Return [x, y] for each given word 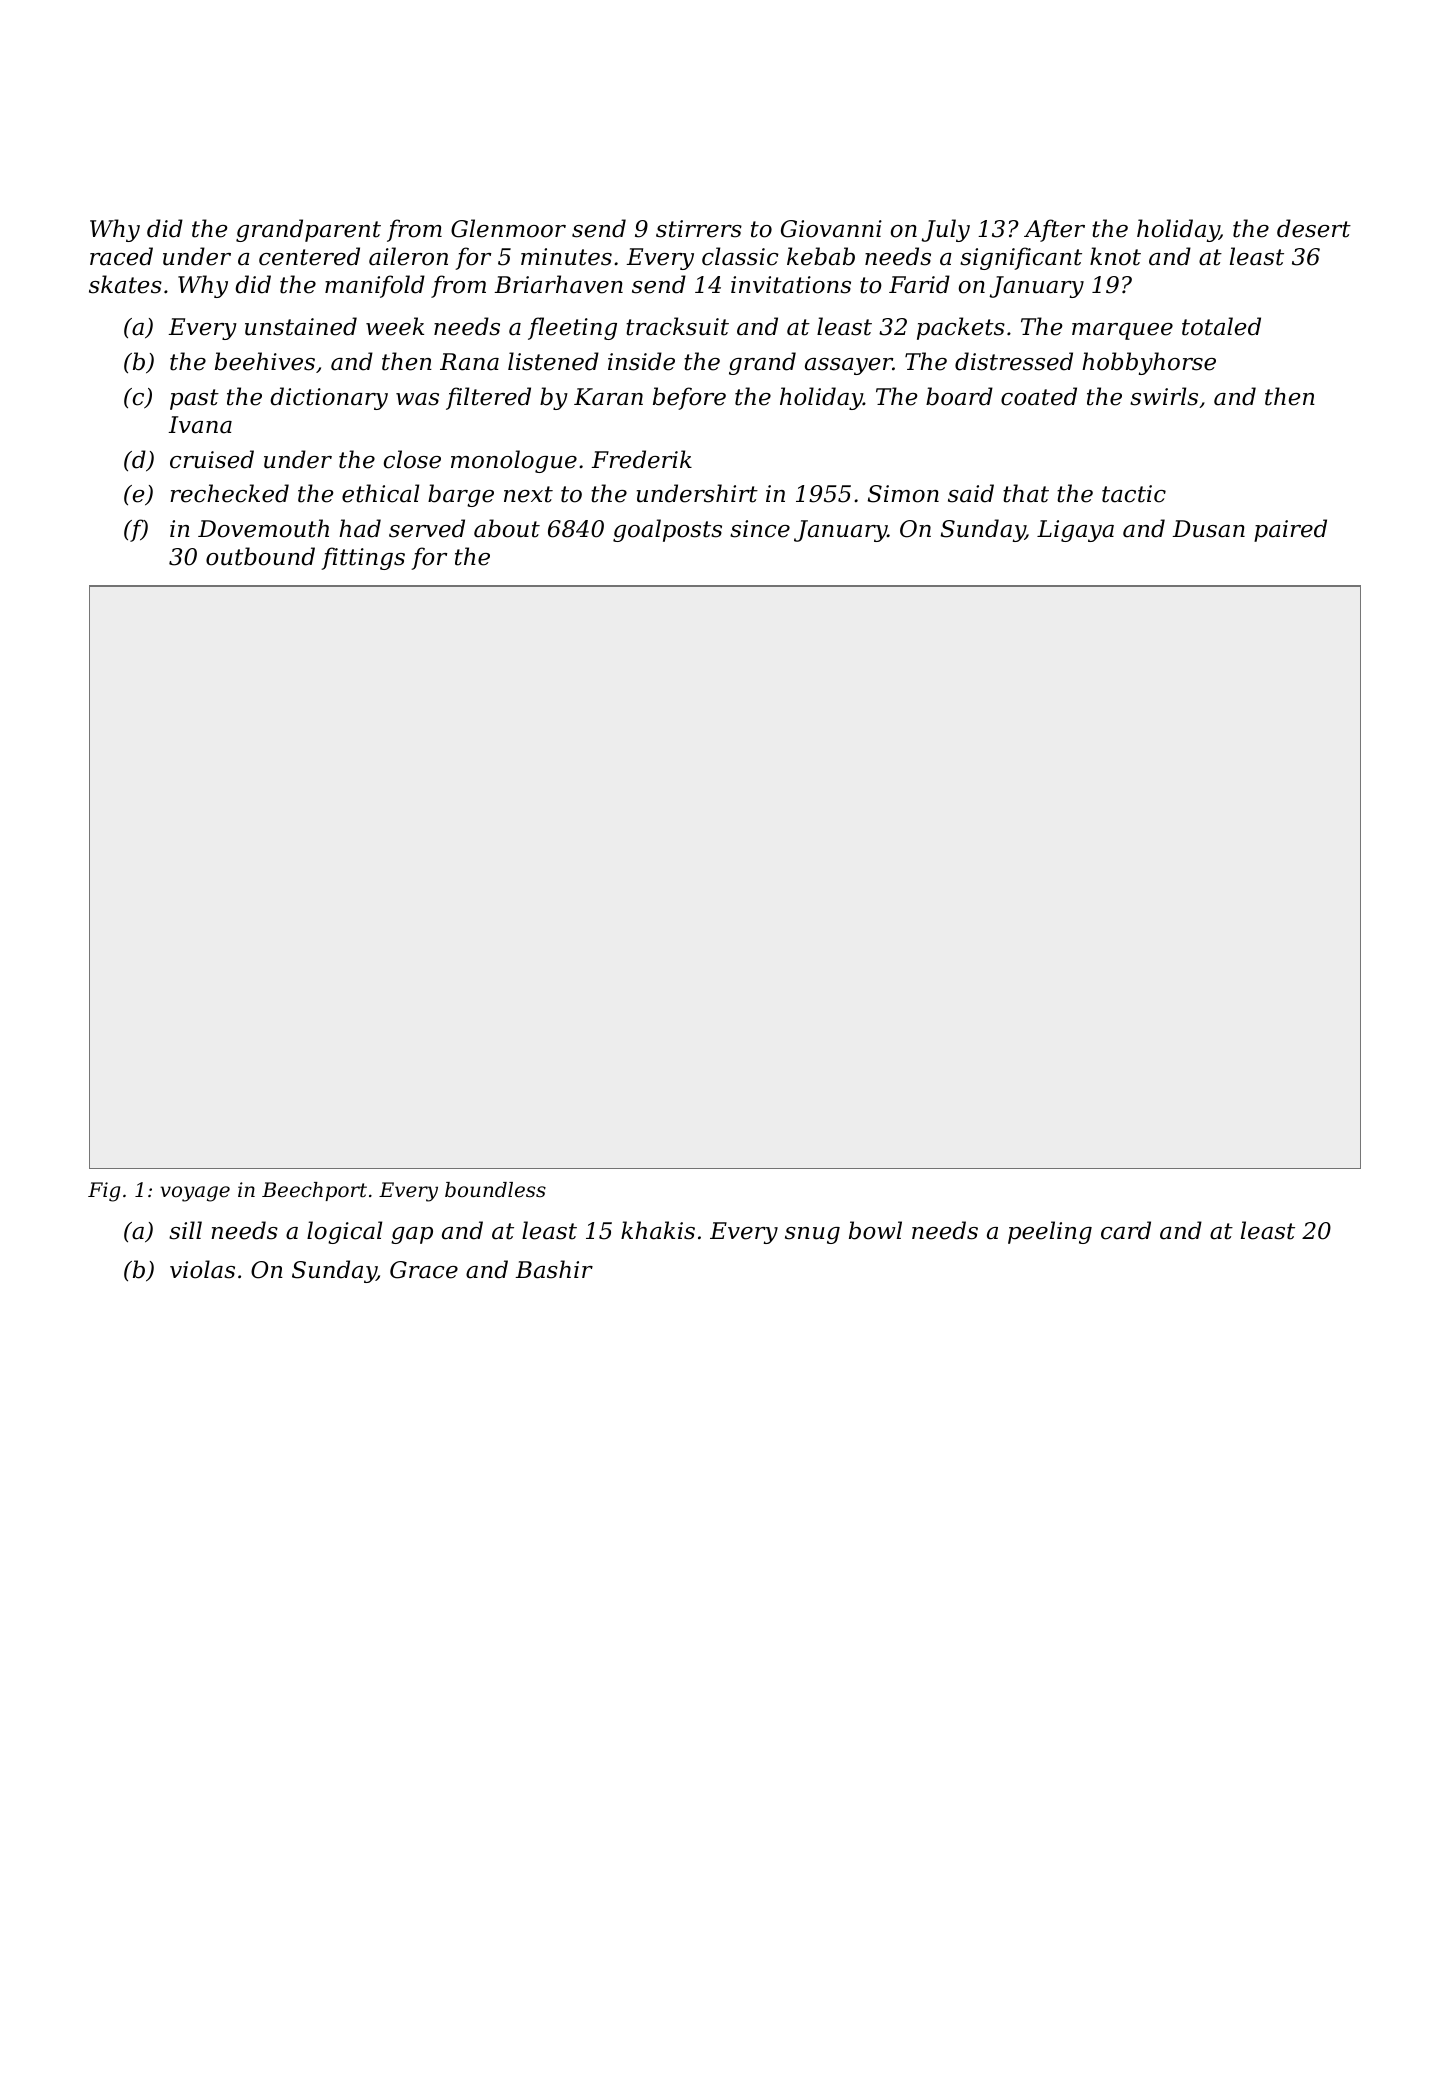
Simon [903, 494]
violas [202, 1269]
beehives [265, 361]
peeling [1050, 1232]
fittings [363, 558]
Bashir [554, 1269]
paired [1290, 530]
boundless [495, 1190]
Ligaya [1075, 531]
